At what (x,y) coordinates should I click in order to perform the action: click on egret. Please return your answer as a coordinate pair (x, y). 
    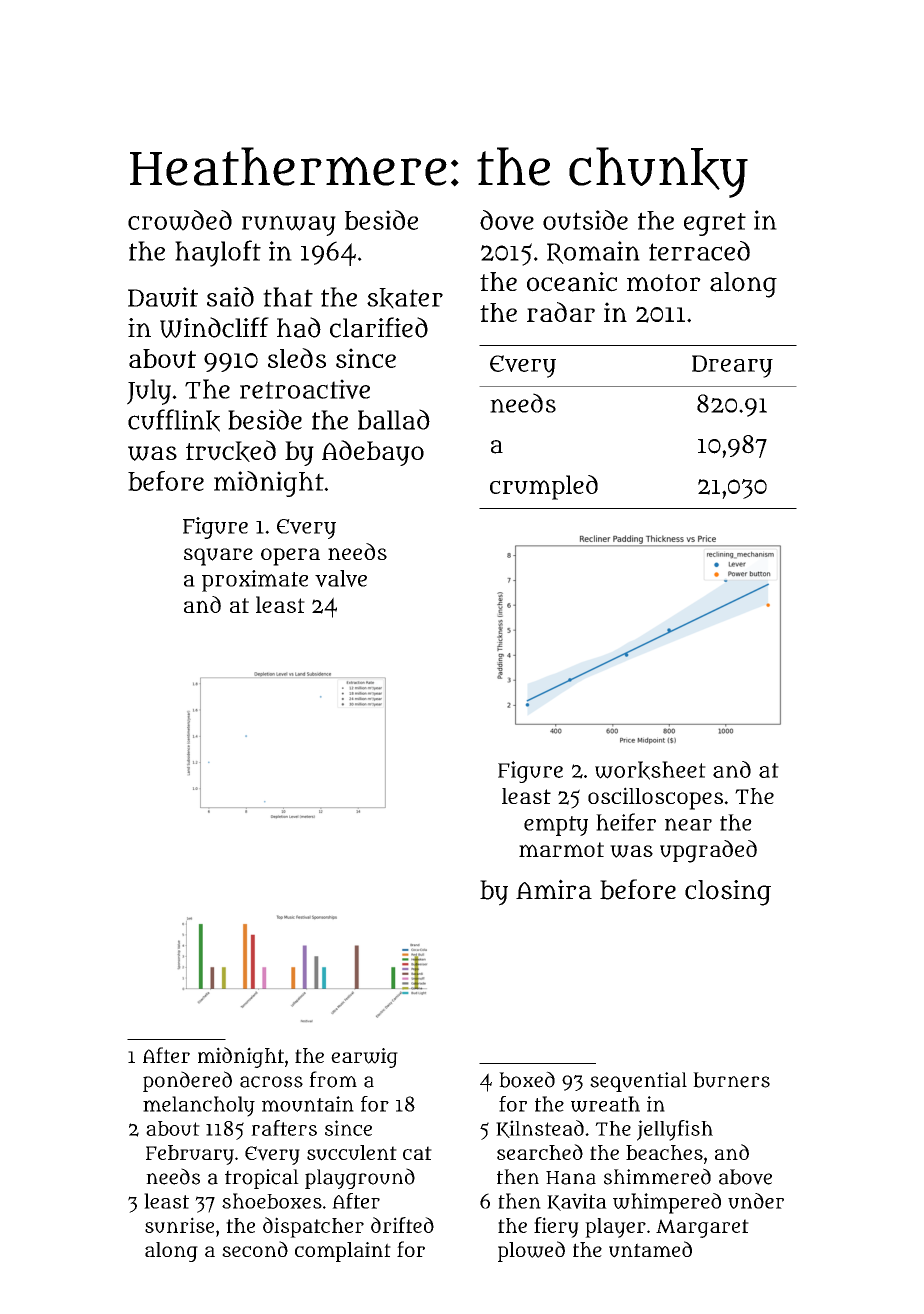
    Looking at the image, I should click on (715, 224).
